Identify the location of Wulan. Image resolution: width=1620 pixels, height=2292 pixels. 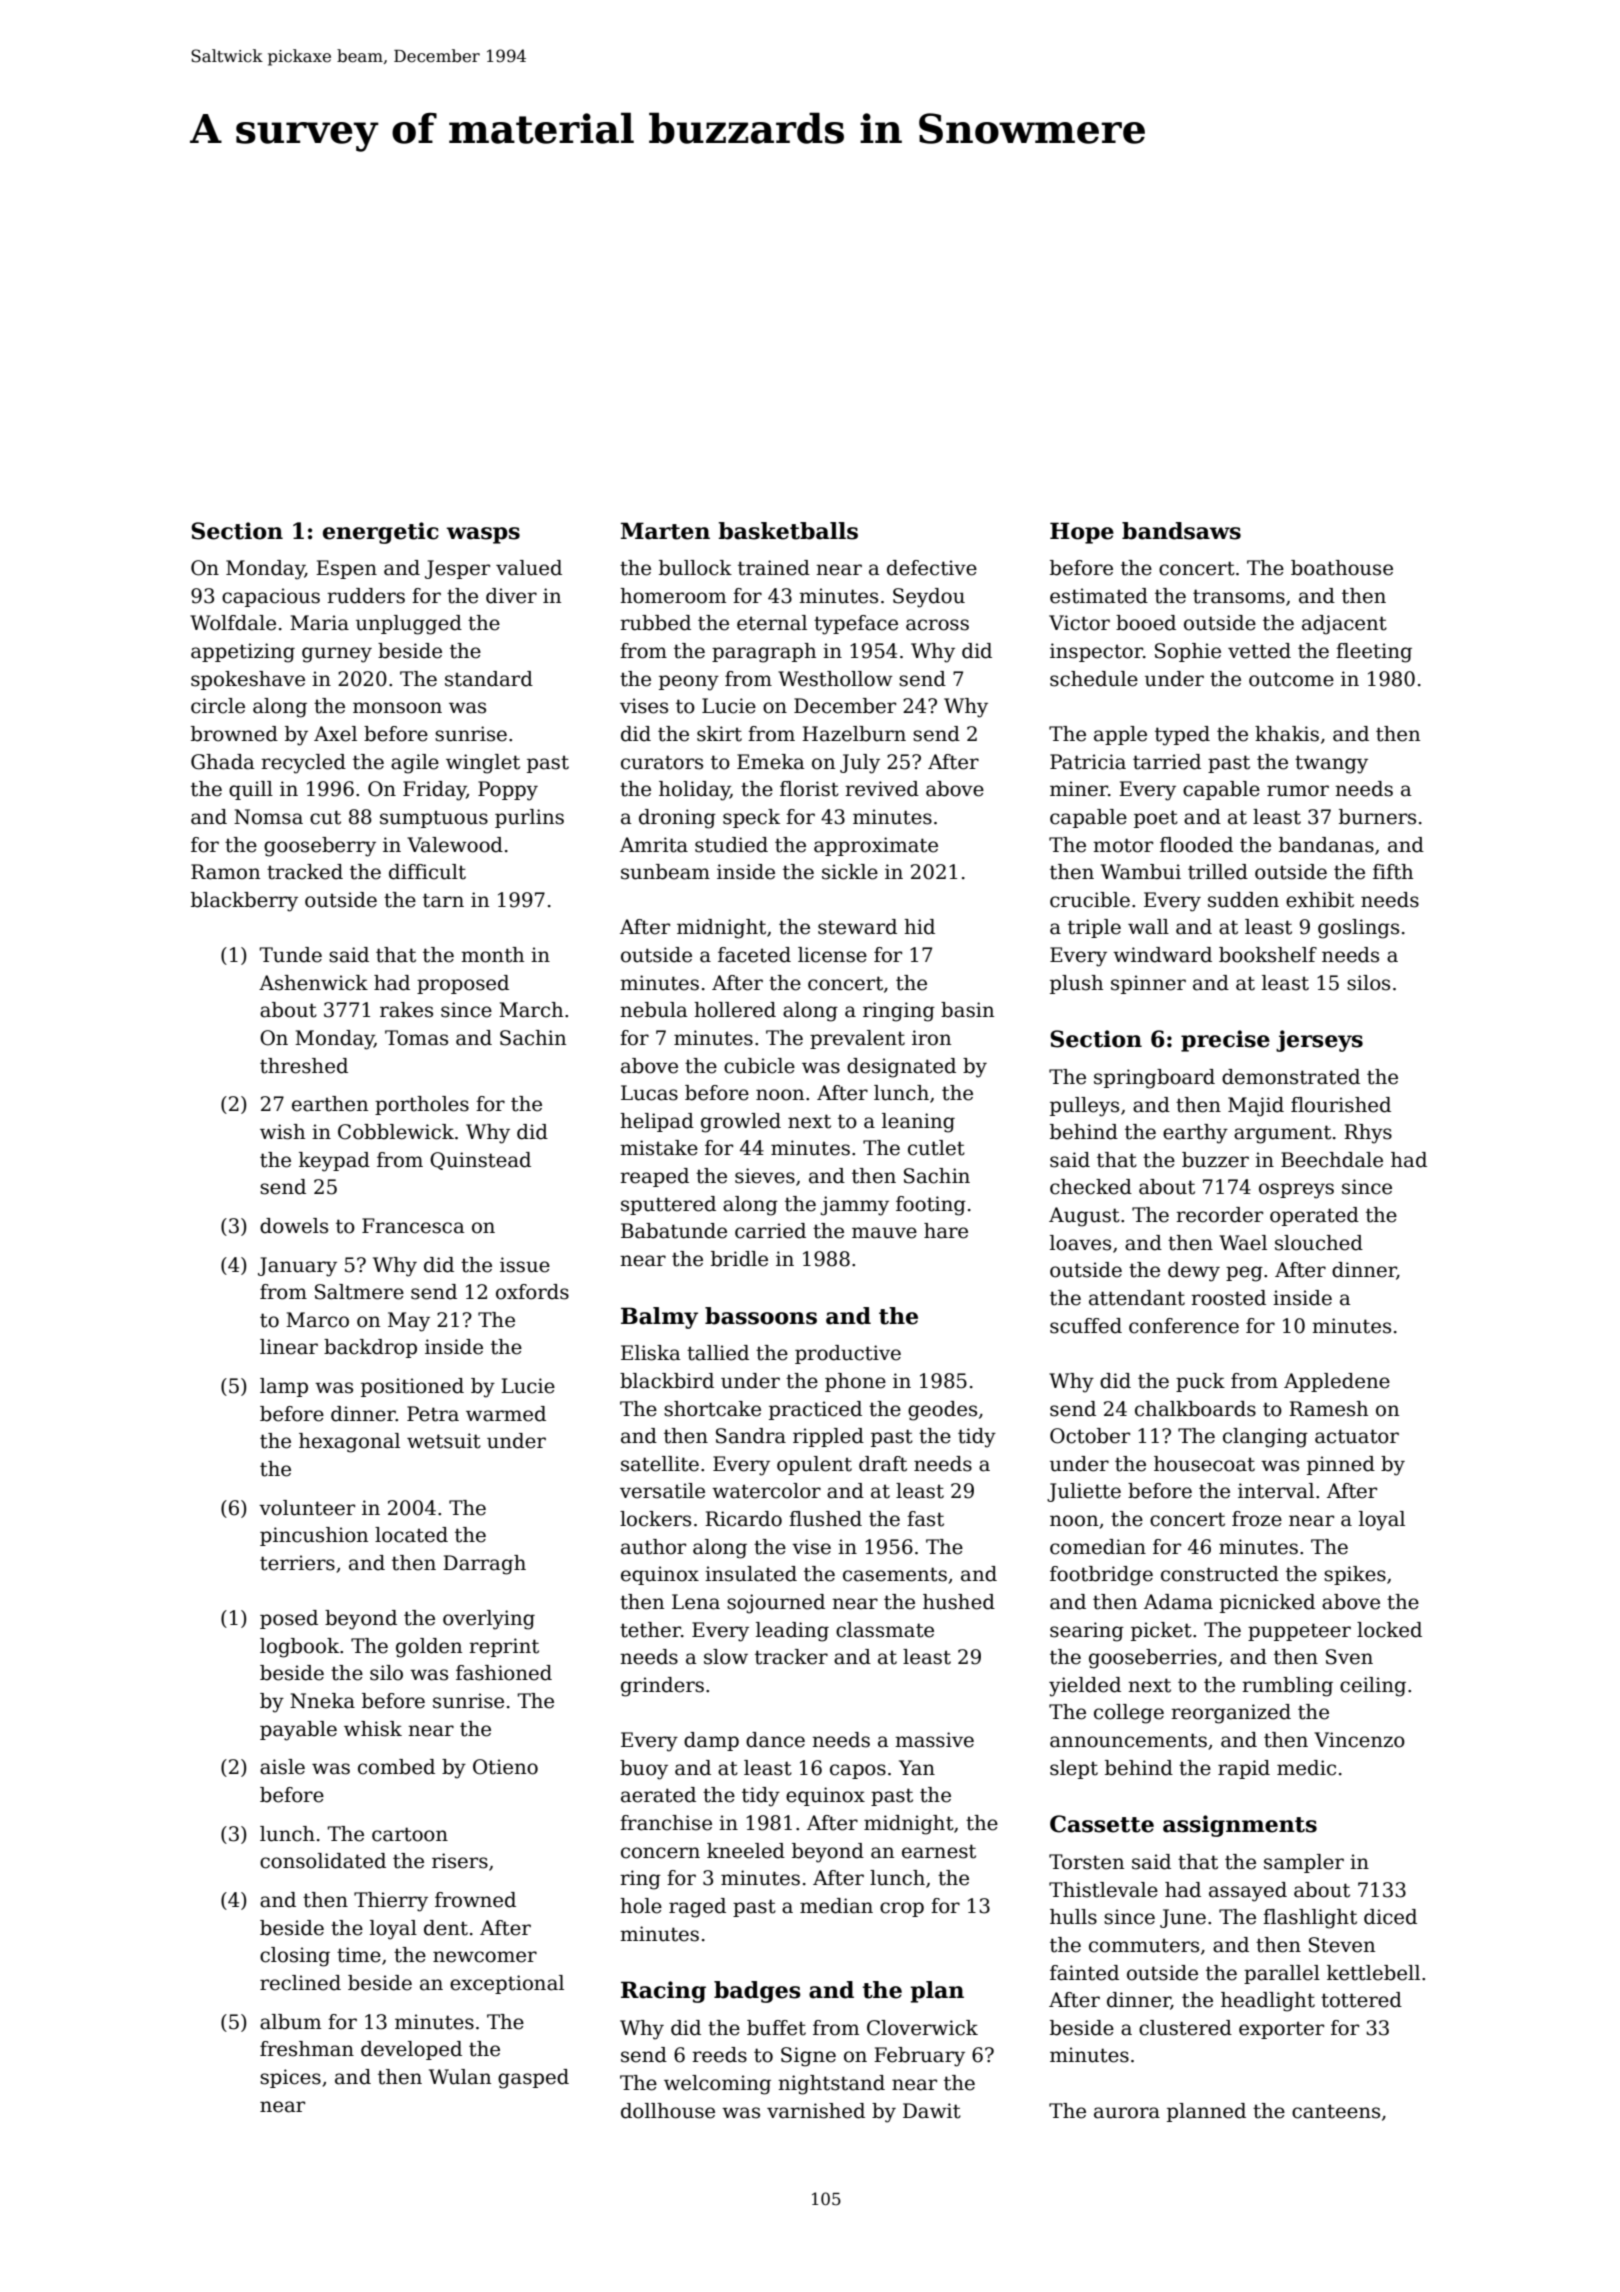
(460, 2077).
